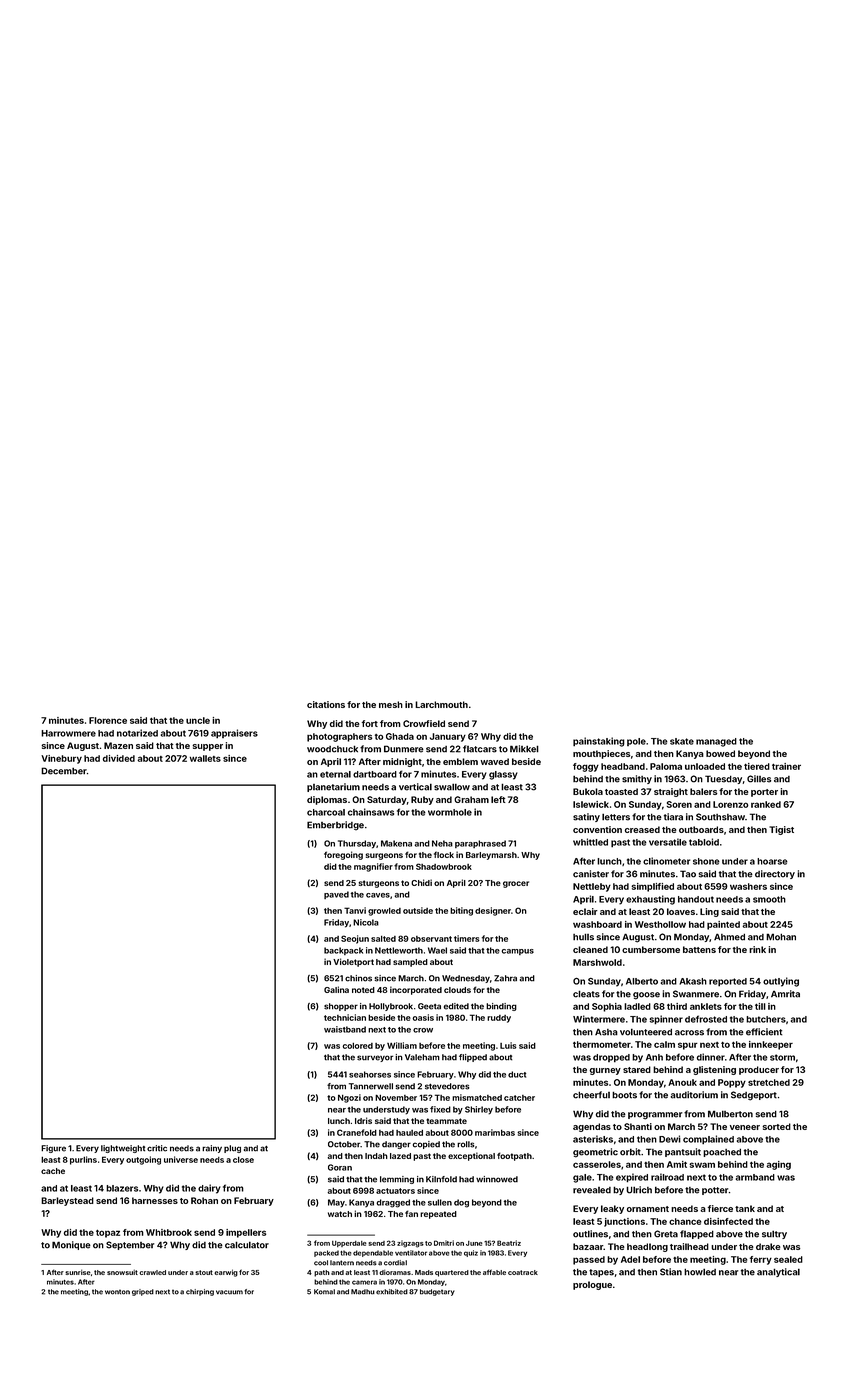 The width and height of the screenshot is (849, 1400). I want to click on notarized, so click(137, 733).
